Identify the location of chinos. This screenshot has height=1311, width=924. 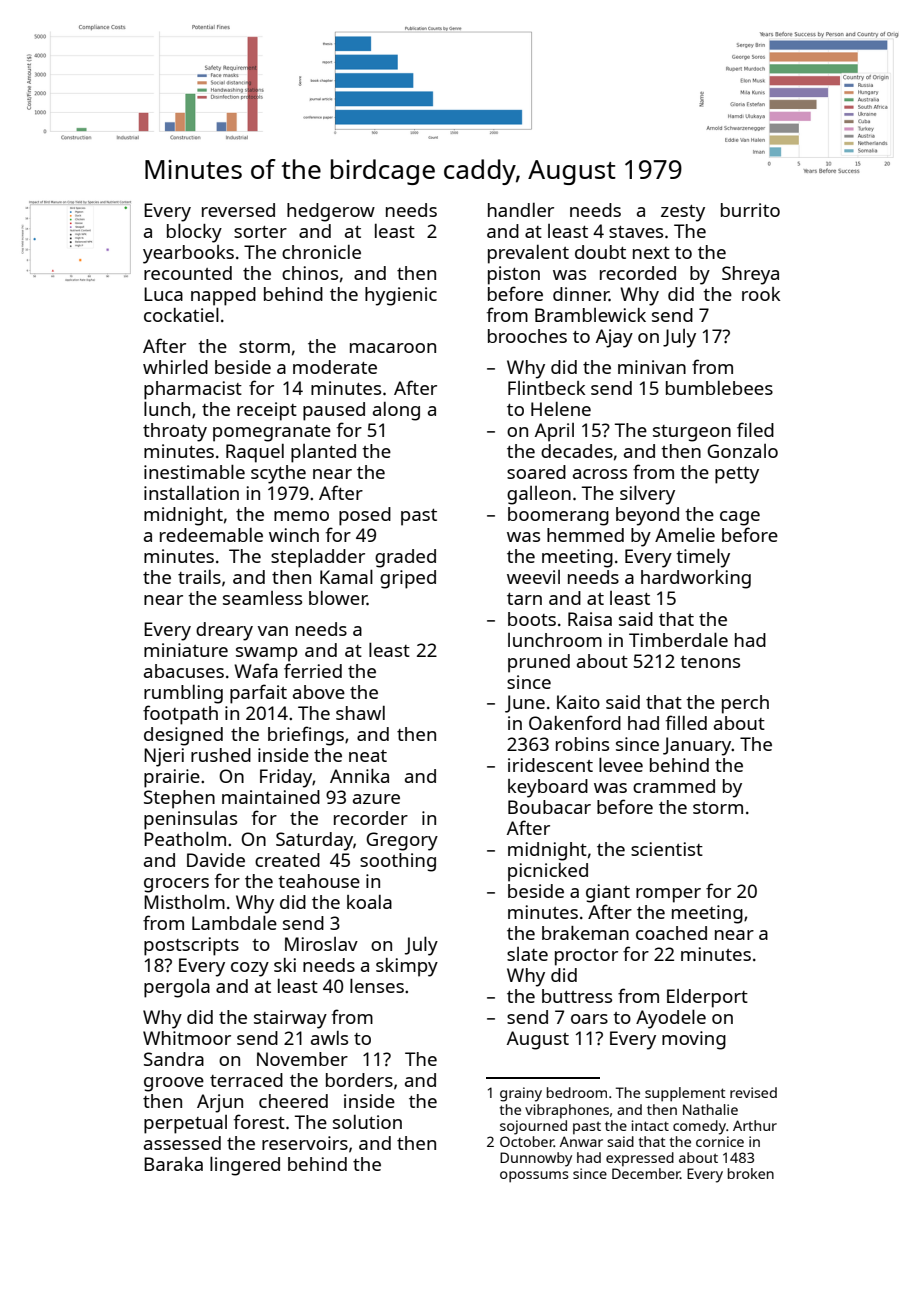
(310, 273).
